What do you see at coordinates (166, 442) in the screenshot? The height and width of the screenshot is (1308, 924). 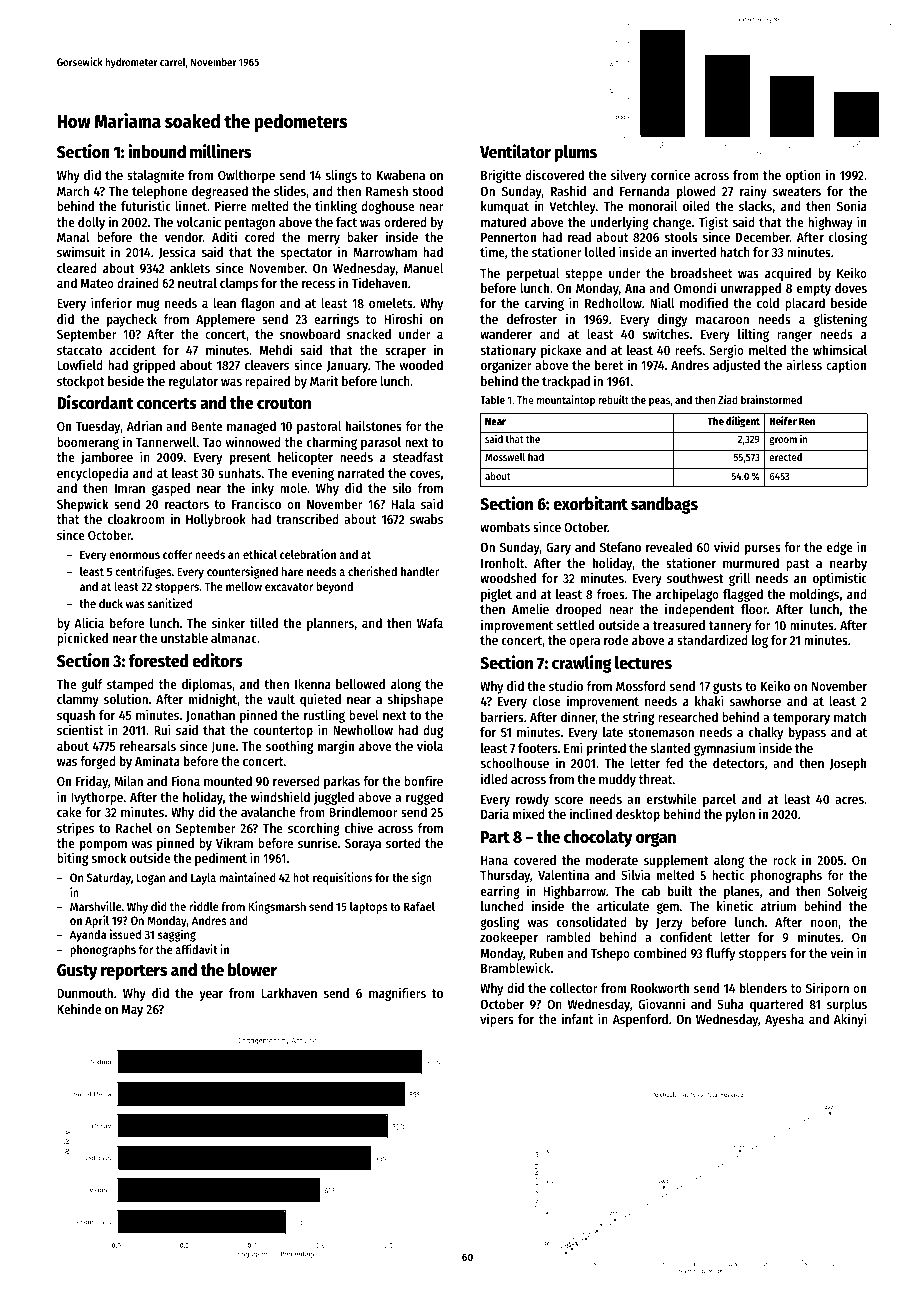 I see `Tannerwell` at bounding box center [166, 442].
